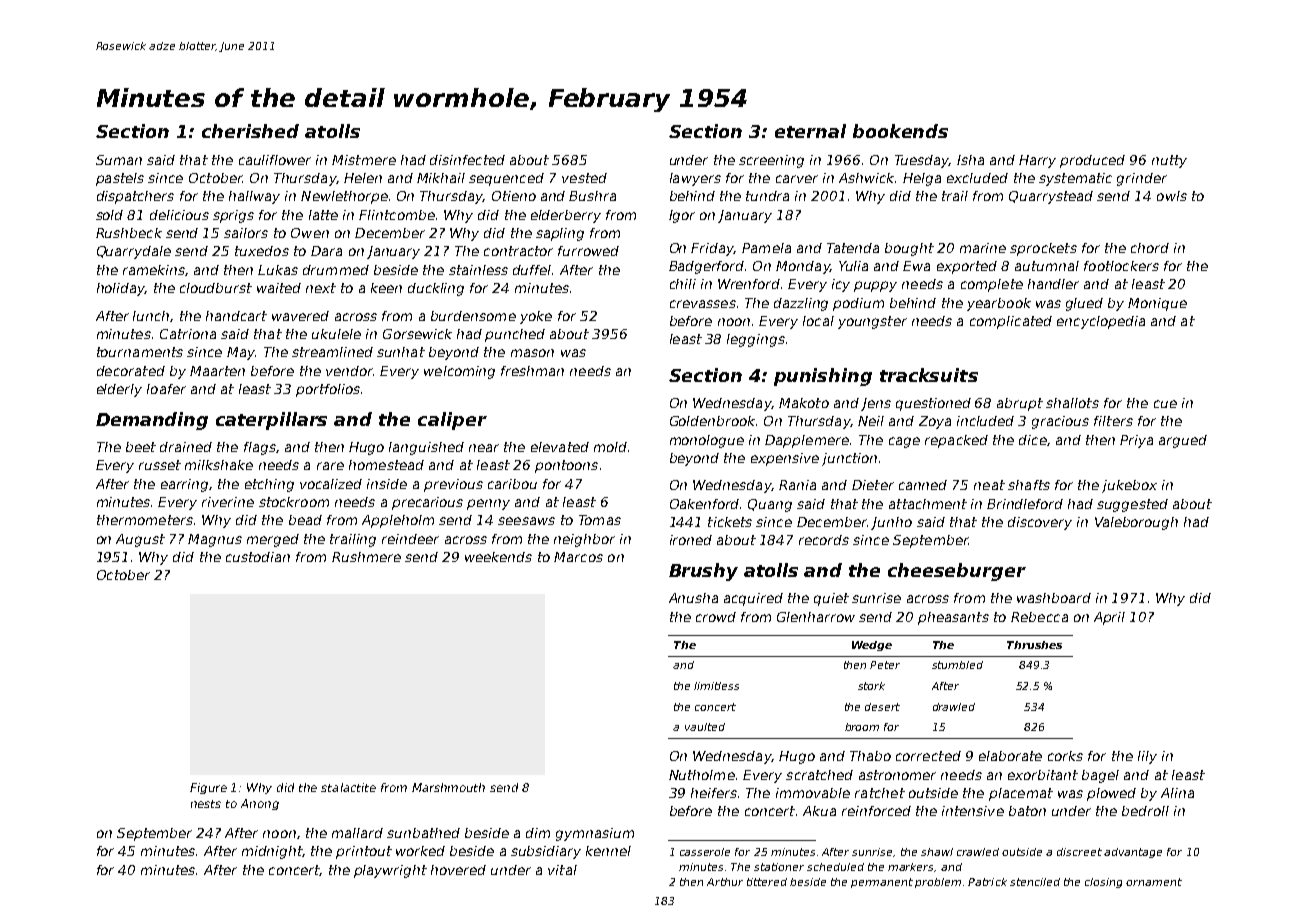 The height and width of the screenshot is (924, 1308). I want to click on custodian, so click(258, 557).
